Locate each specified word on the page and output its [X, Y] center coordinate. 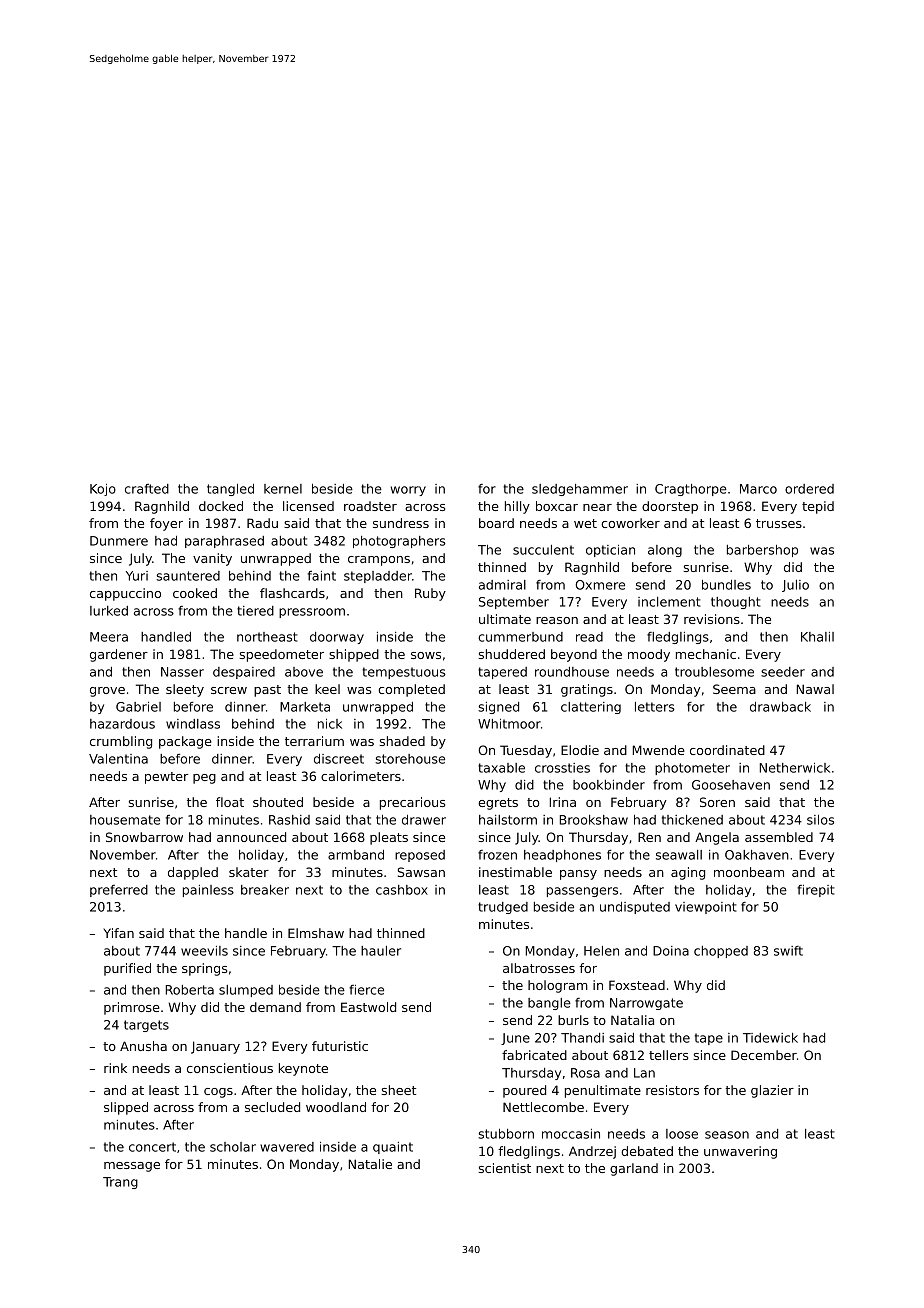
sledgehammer [580, 490]
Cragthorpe [691, 490]
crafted [147, 489]
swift [788, 951]
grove [107, 692]
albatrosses [539, 968]
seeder [783, 672]
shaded [402, 741]
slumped [246, 991]
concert [152, 1147]
